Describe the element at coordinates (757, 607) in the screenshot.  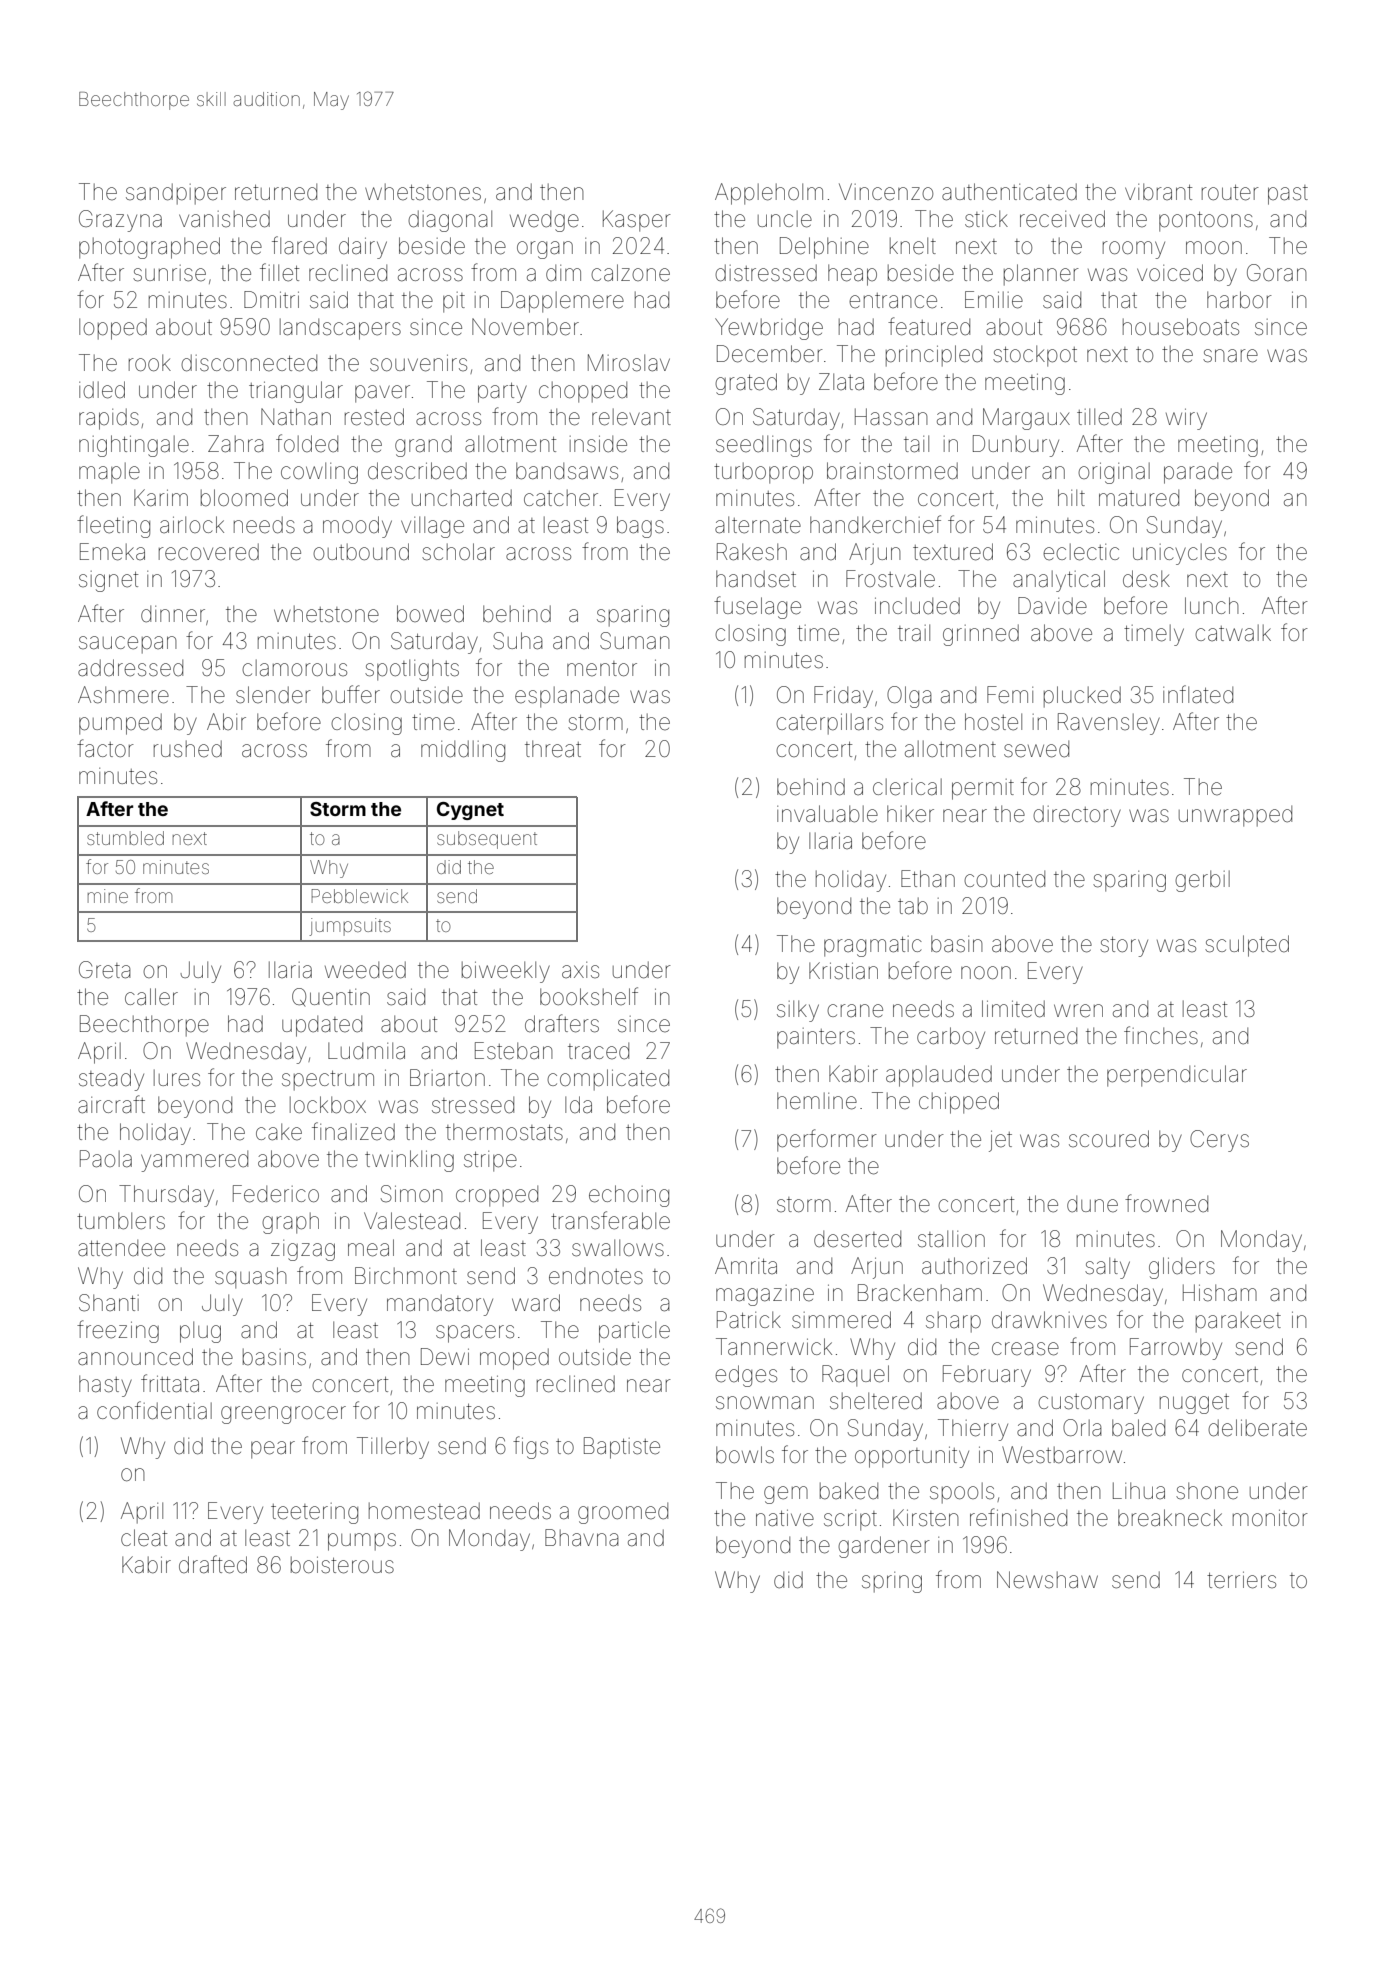
I see `fuselage` at that location.
